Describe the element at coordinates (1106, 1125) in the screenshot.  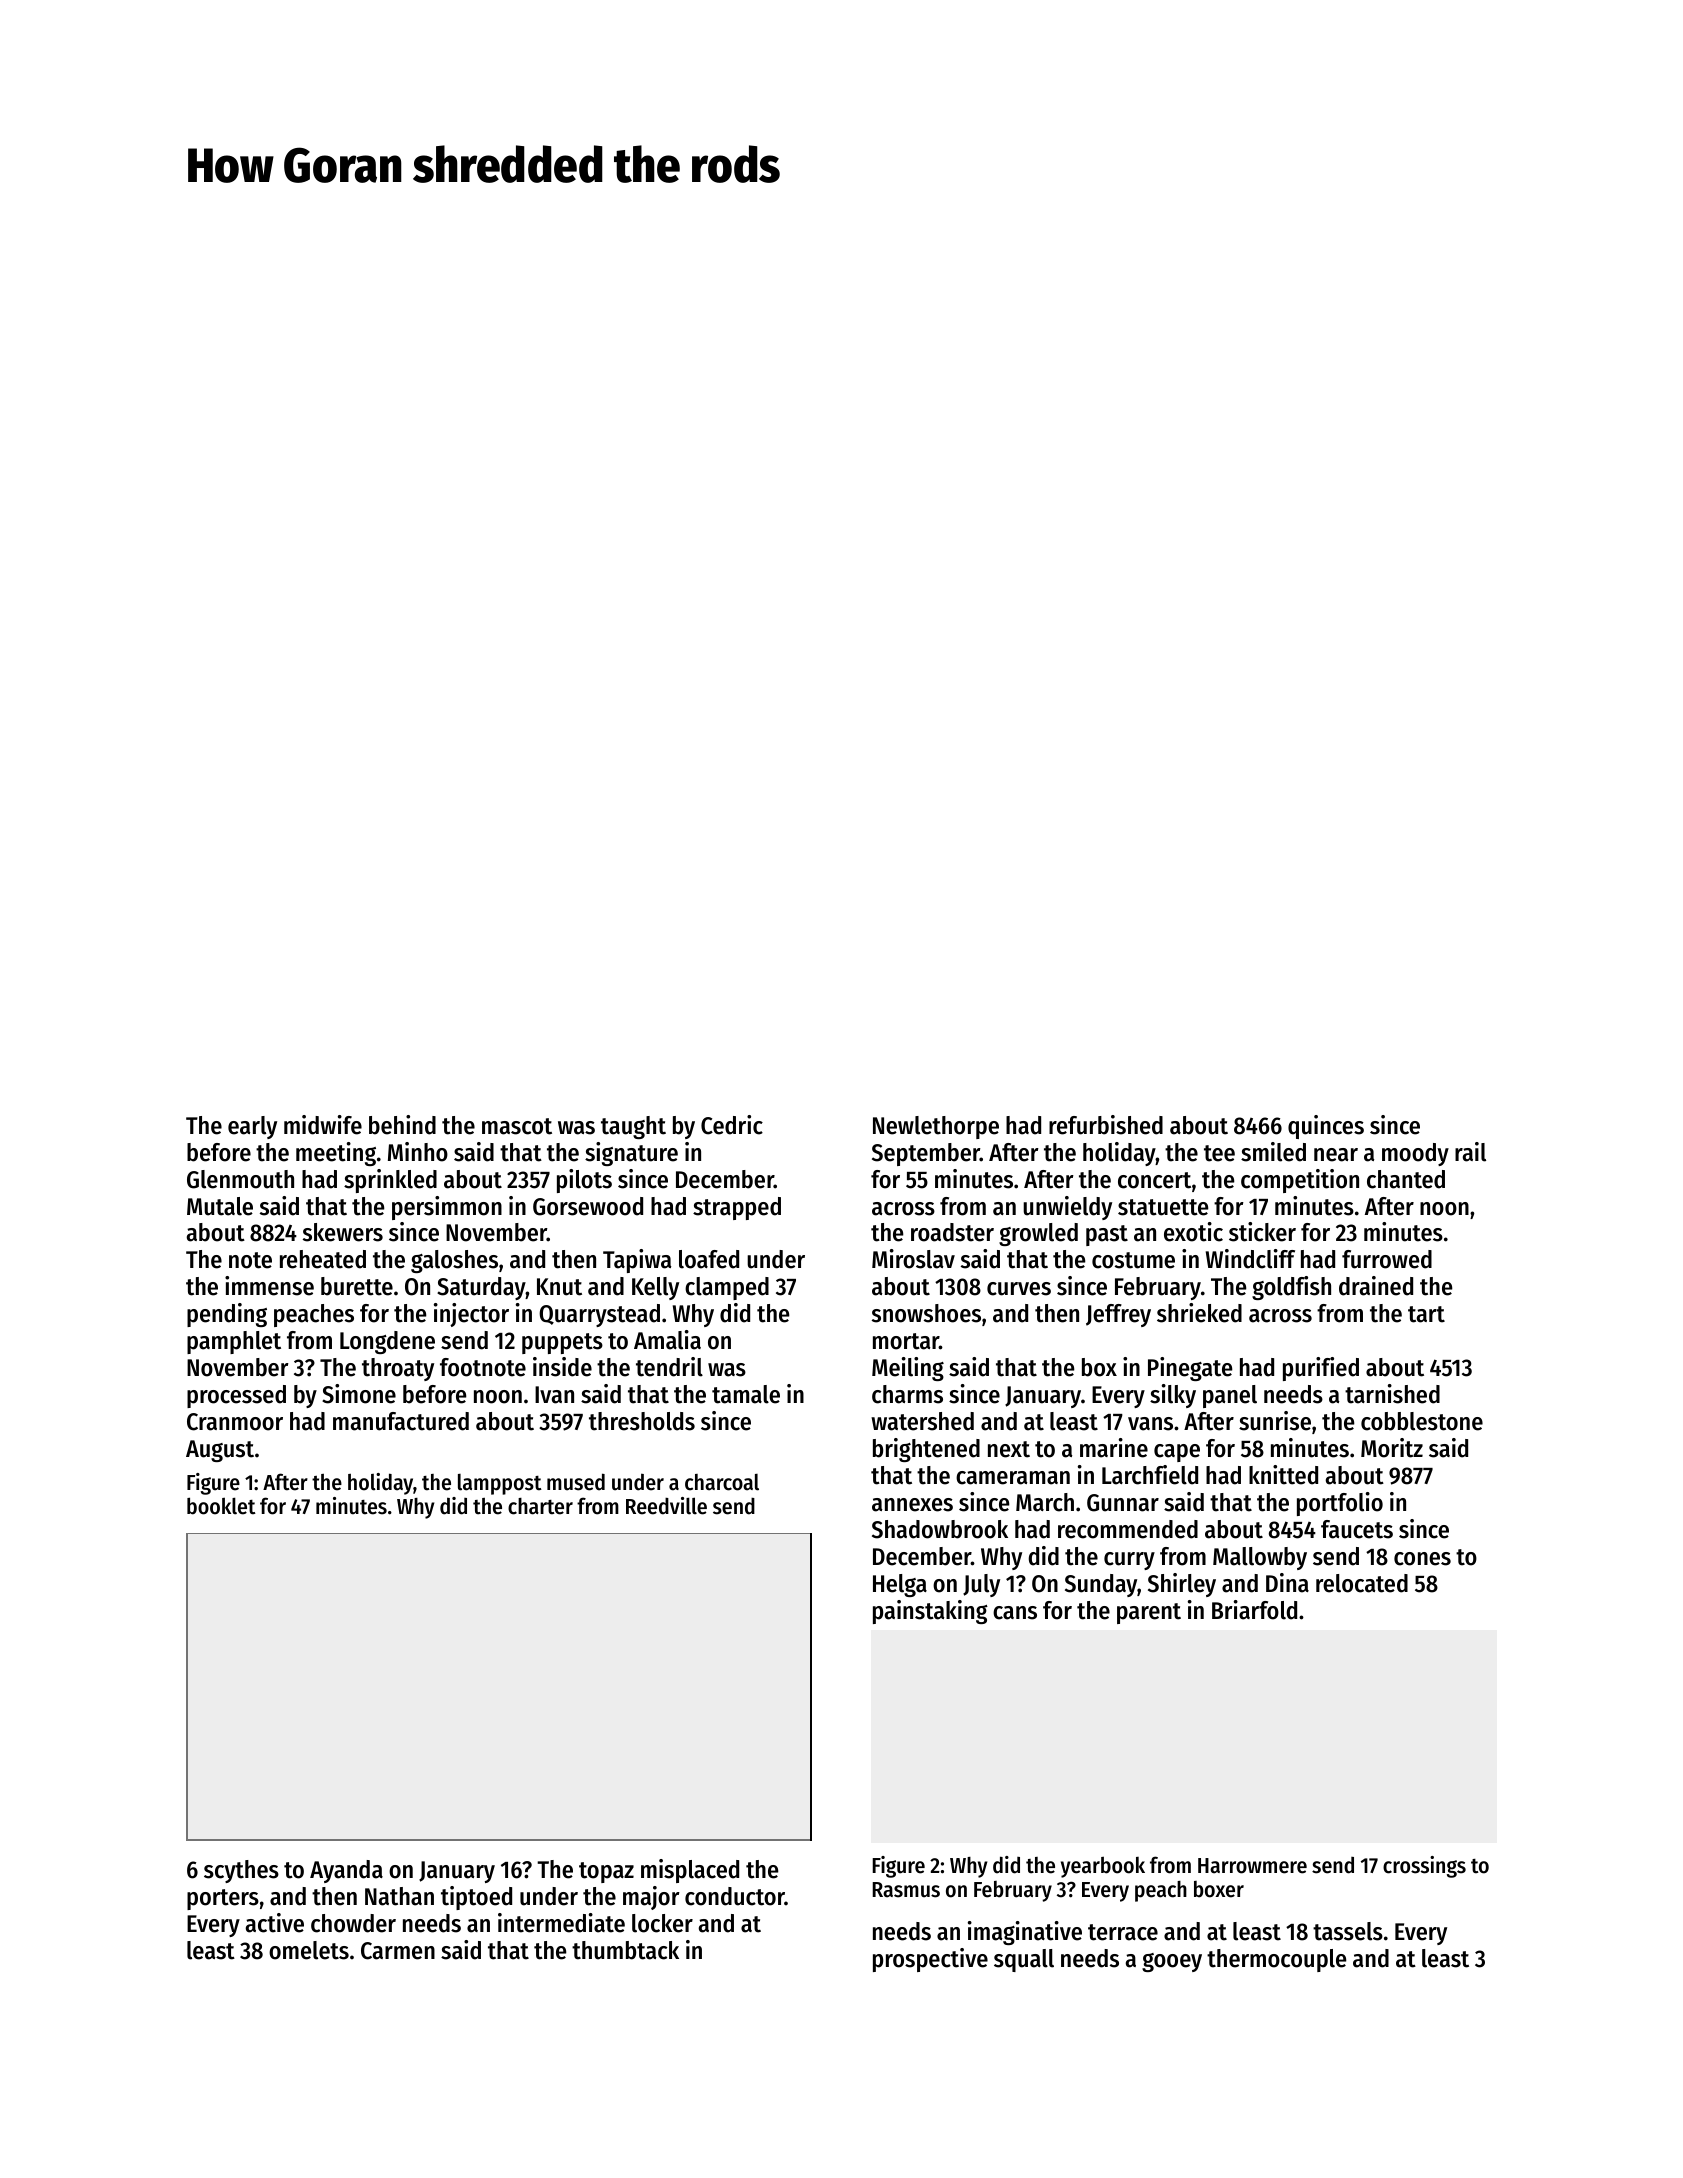
I see `refurbished` at that location.
